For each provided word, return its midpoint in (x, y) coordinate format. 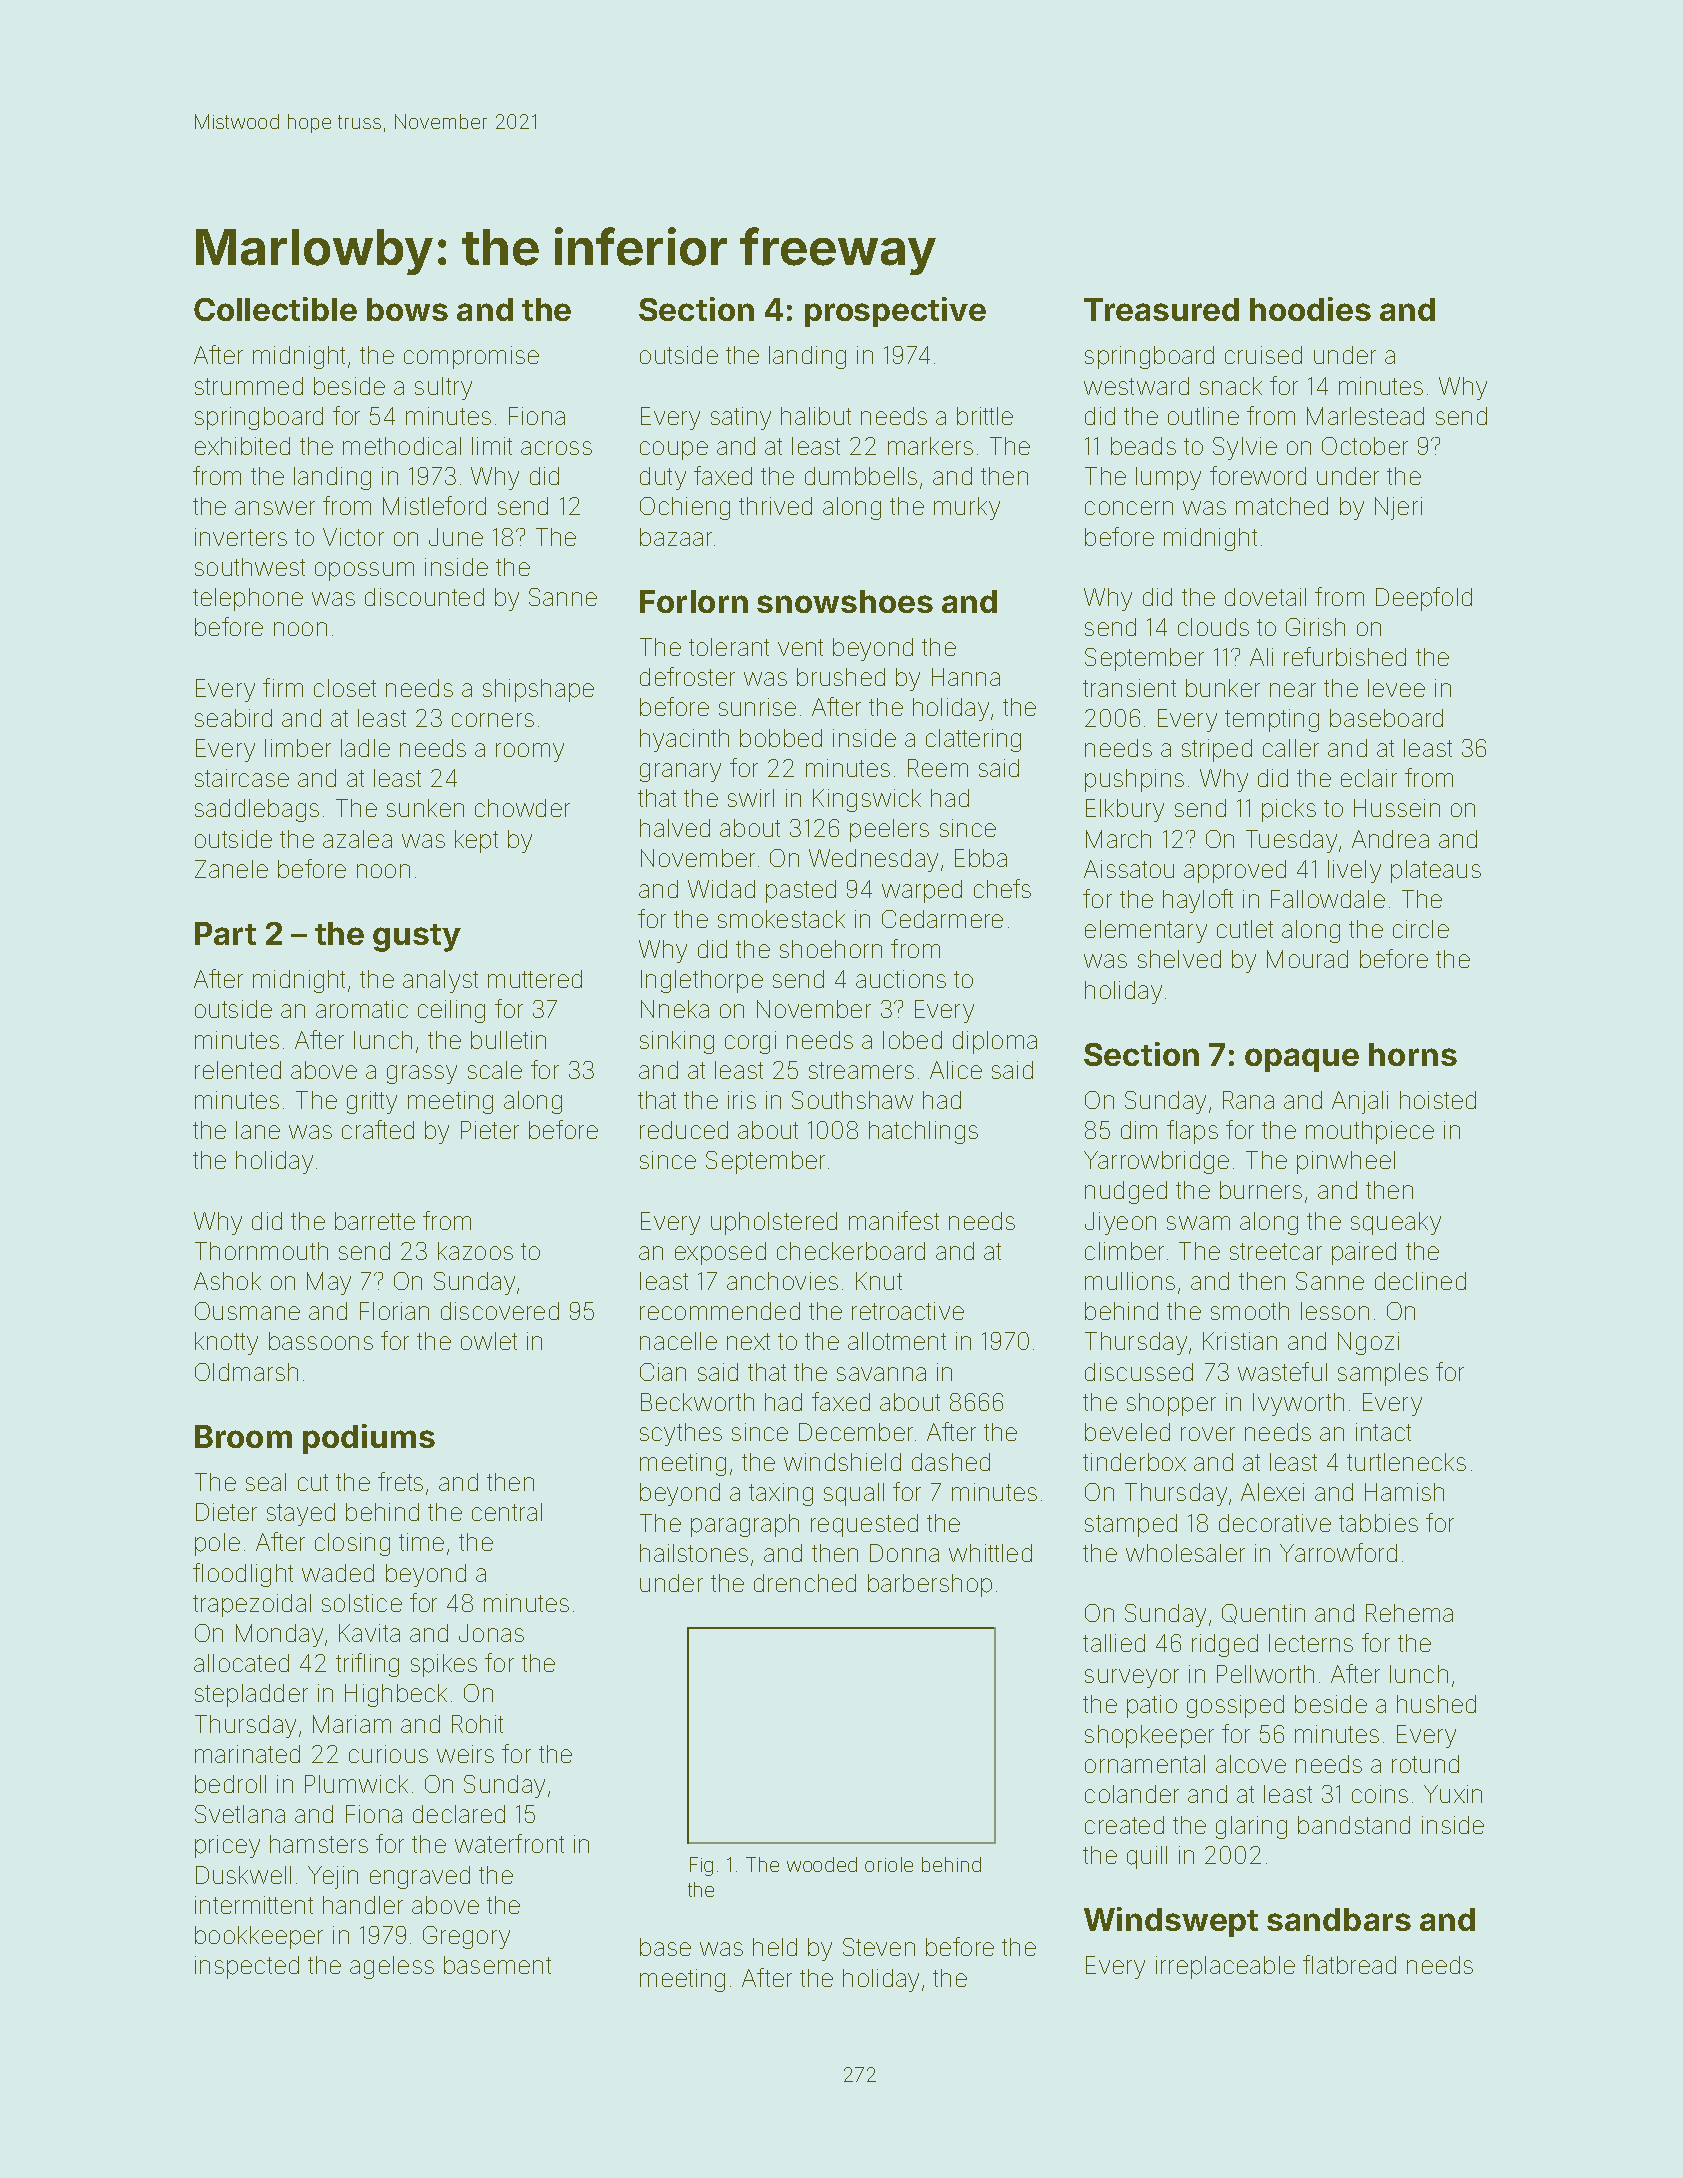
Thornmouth (261, 1251)
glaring (1251, 1827)
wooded (822, 1864)
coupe (674, 450)
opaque (1302, 1060)
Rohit (477, 1724)
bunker (1223, 688)
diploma (995, 1042)
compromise (471, 357)
